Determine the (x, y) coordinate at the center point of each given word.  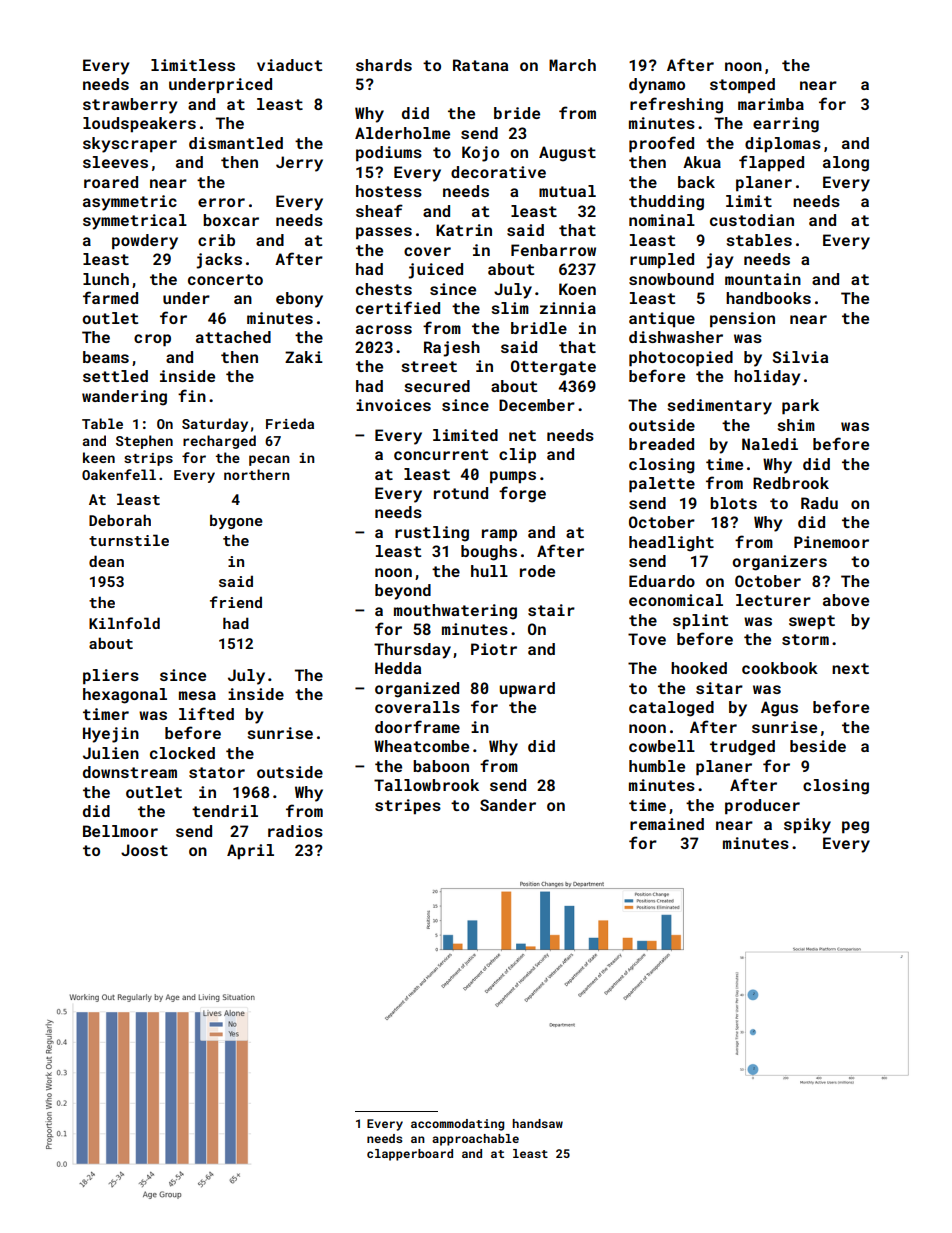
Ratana (480, 65)
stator (217, 772)
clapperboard (410, 1155)
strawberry (130, 106)
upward (527, 690)
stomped (742, 86)
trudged (742, 748)
